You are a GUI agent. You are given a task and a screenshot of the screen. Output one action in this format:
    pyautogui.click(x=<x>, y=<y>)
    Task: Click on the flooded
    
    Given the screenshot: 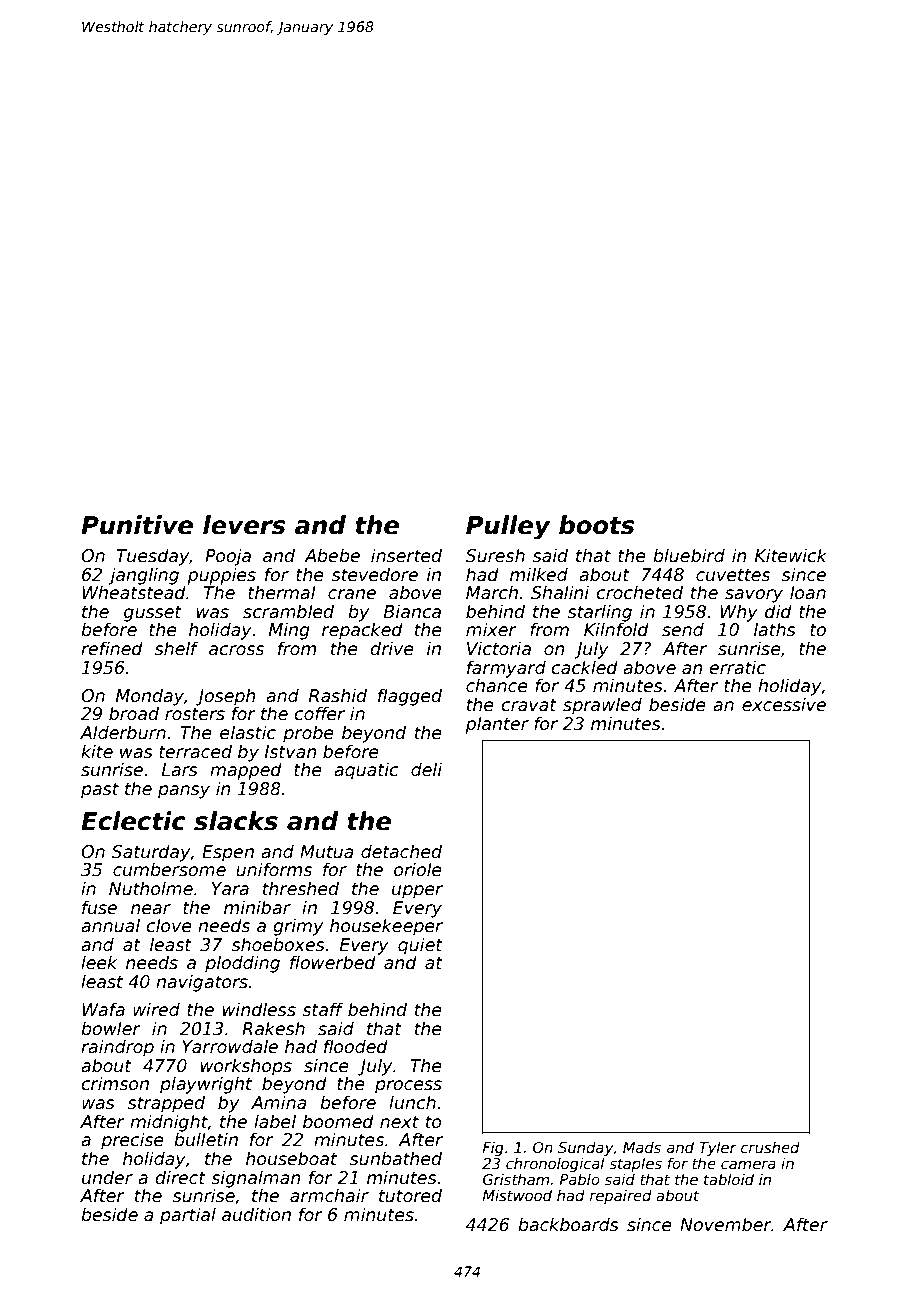 What is the action you would take?
    pyautogui.click(x=356, y=1046)
